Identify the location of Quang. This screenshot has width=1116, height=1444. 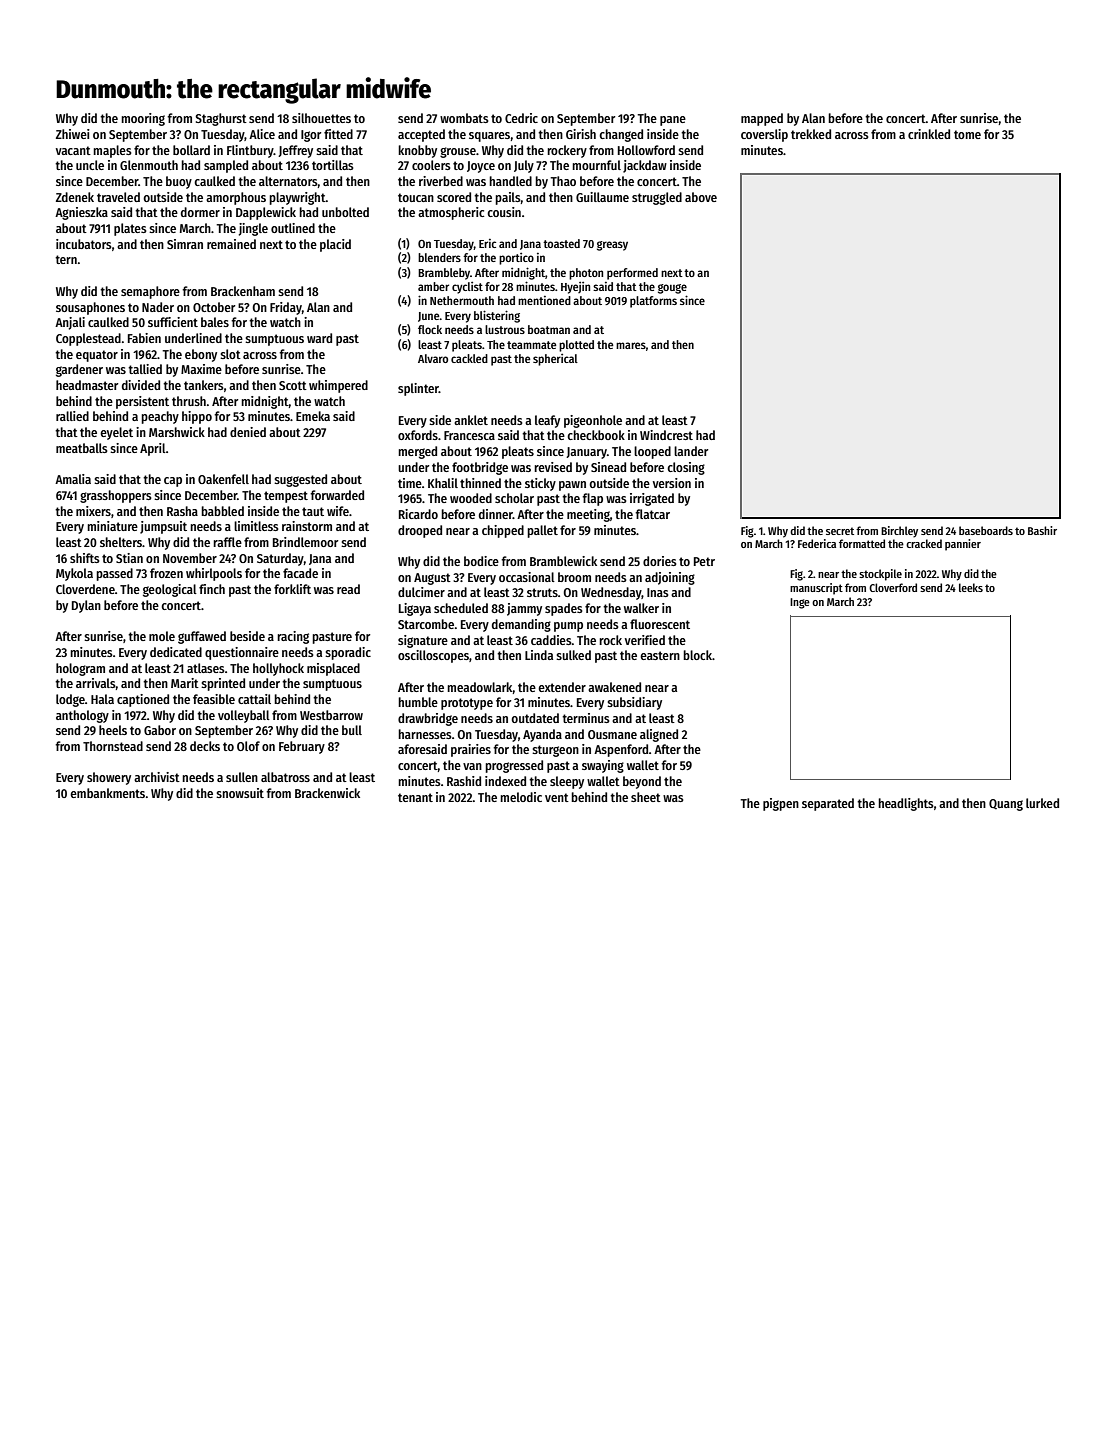
(1006, 805).
